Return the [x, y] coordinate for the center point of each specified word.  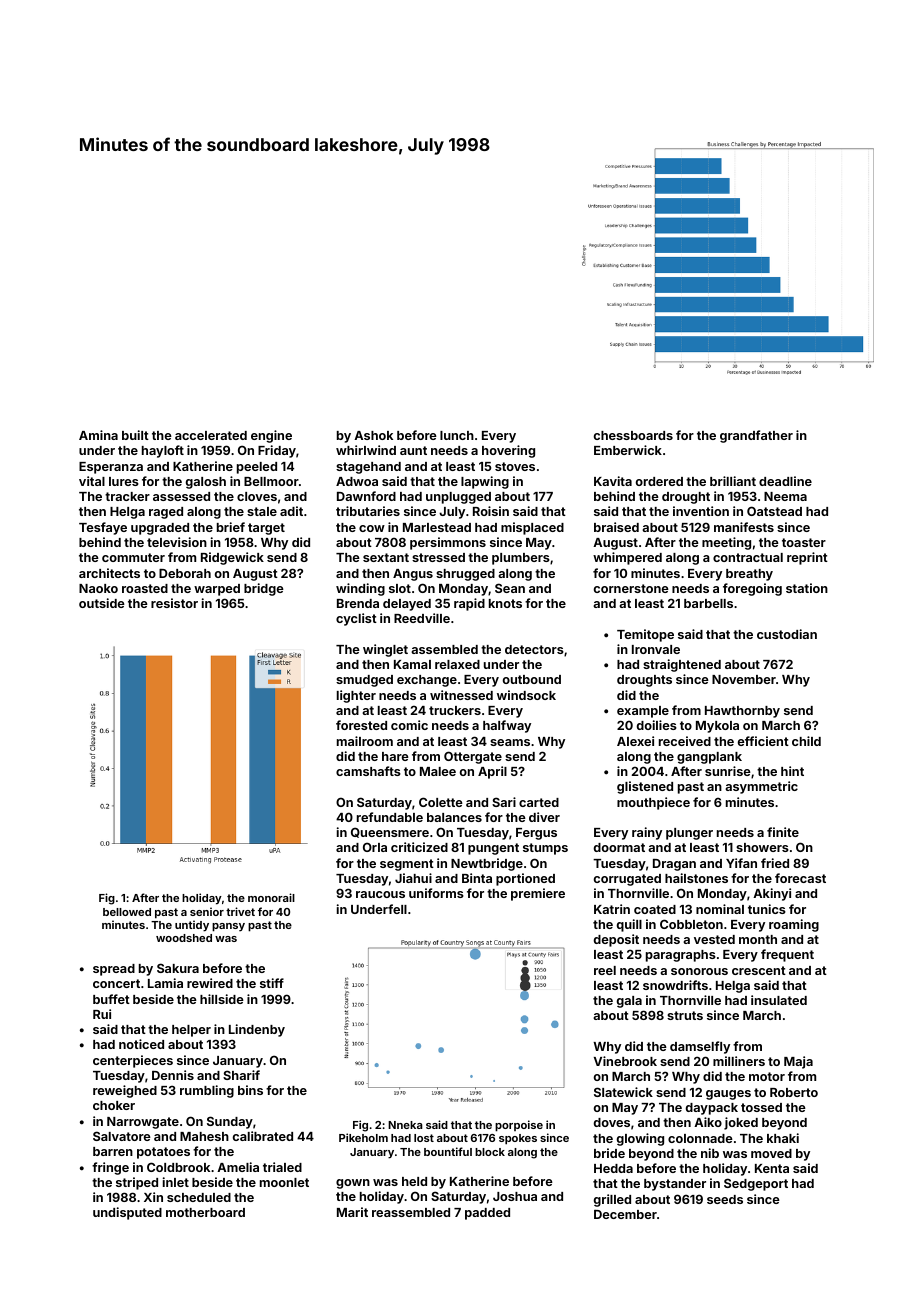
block [490, 1152]
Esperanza [111, 468]
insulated [779, 1000]
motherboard [205, 1212]
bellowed [127, 912]
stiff [272, 983]
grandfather [756, 436]
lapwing [485, 482]
